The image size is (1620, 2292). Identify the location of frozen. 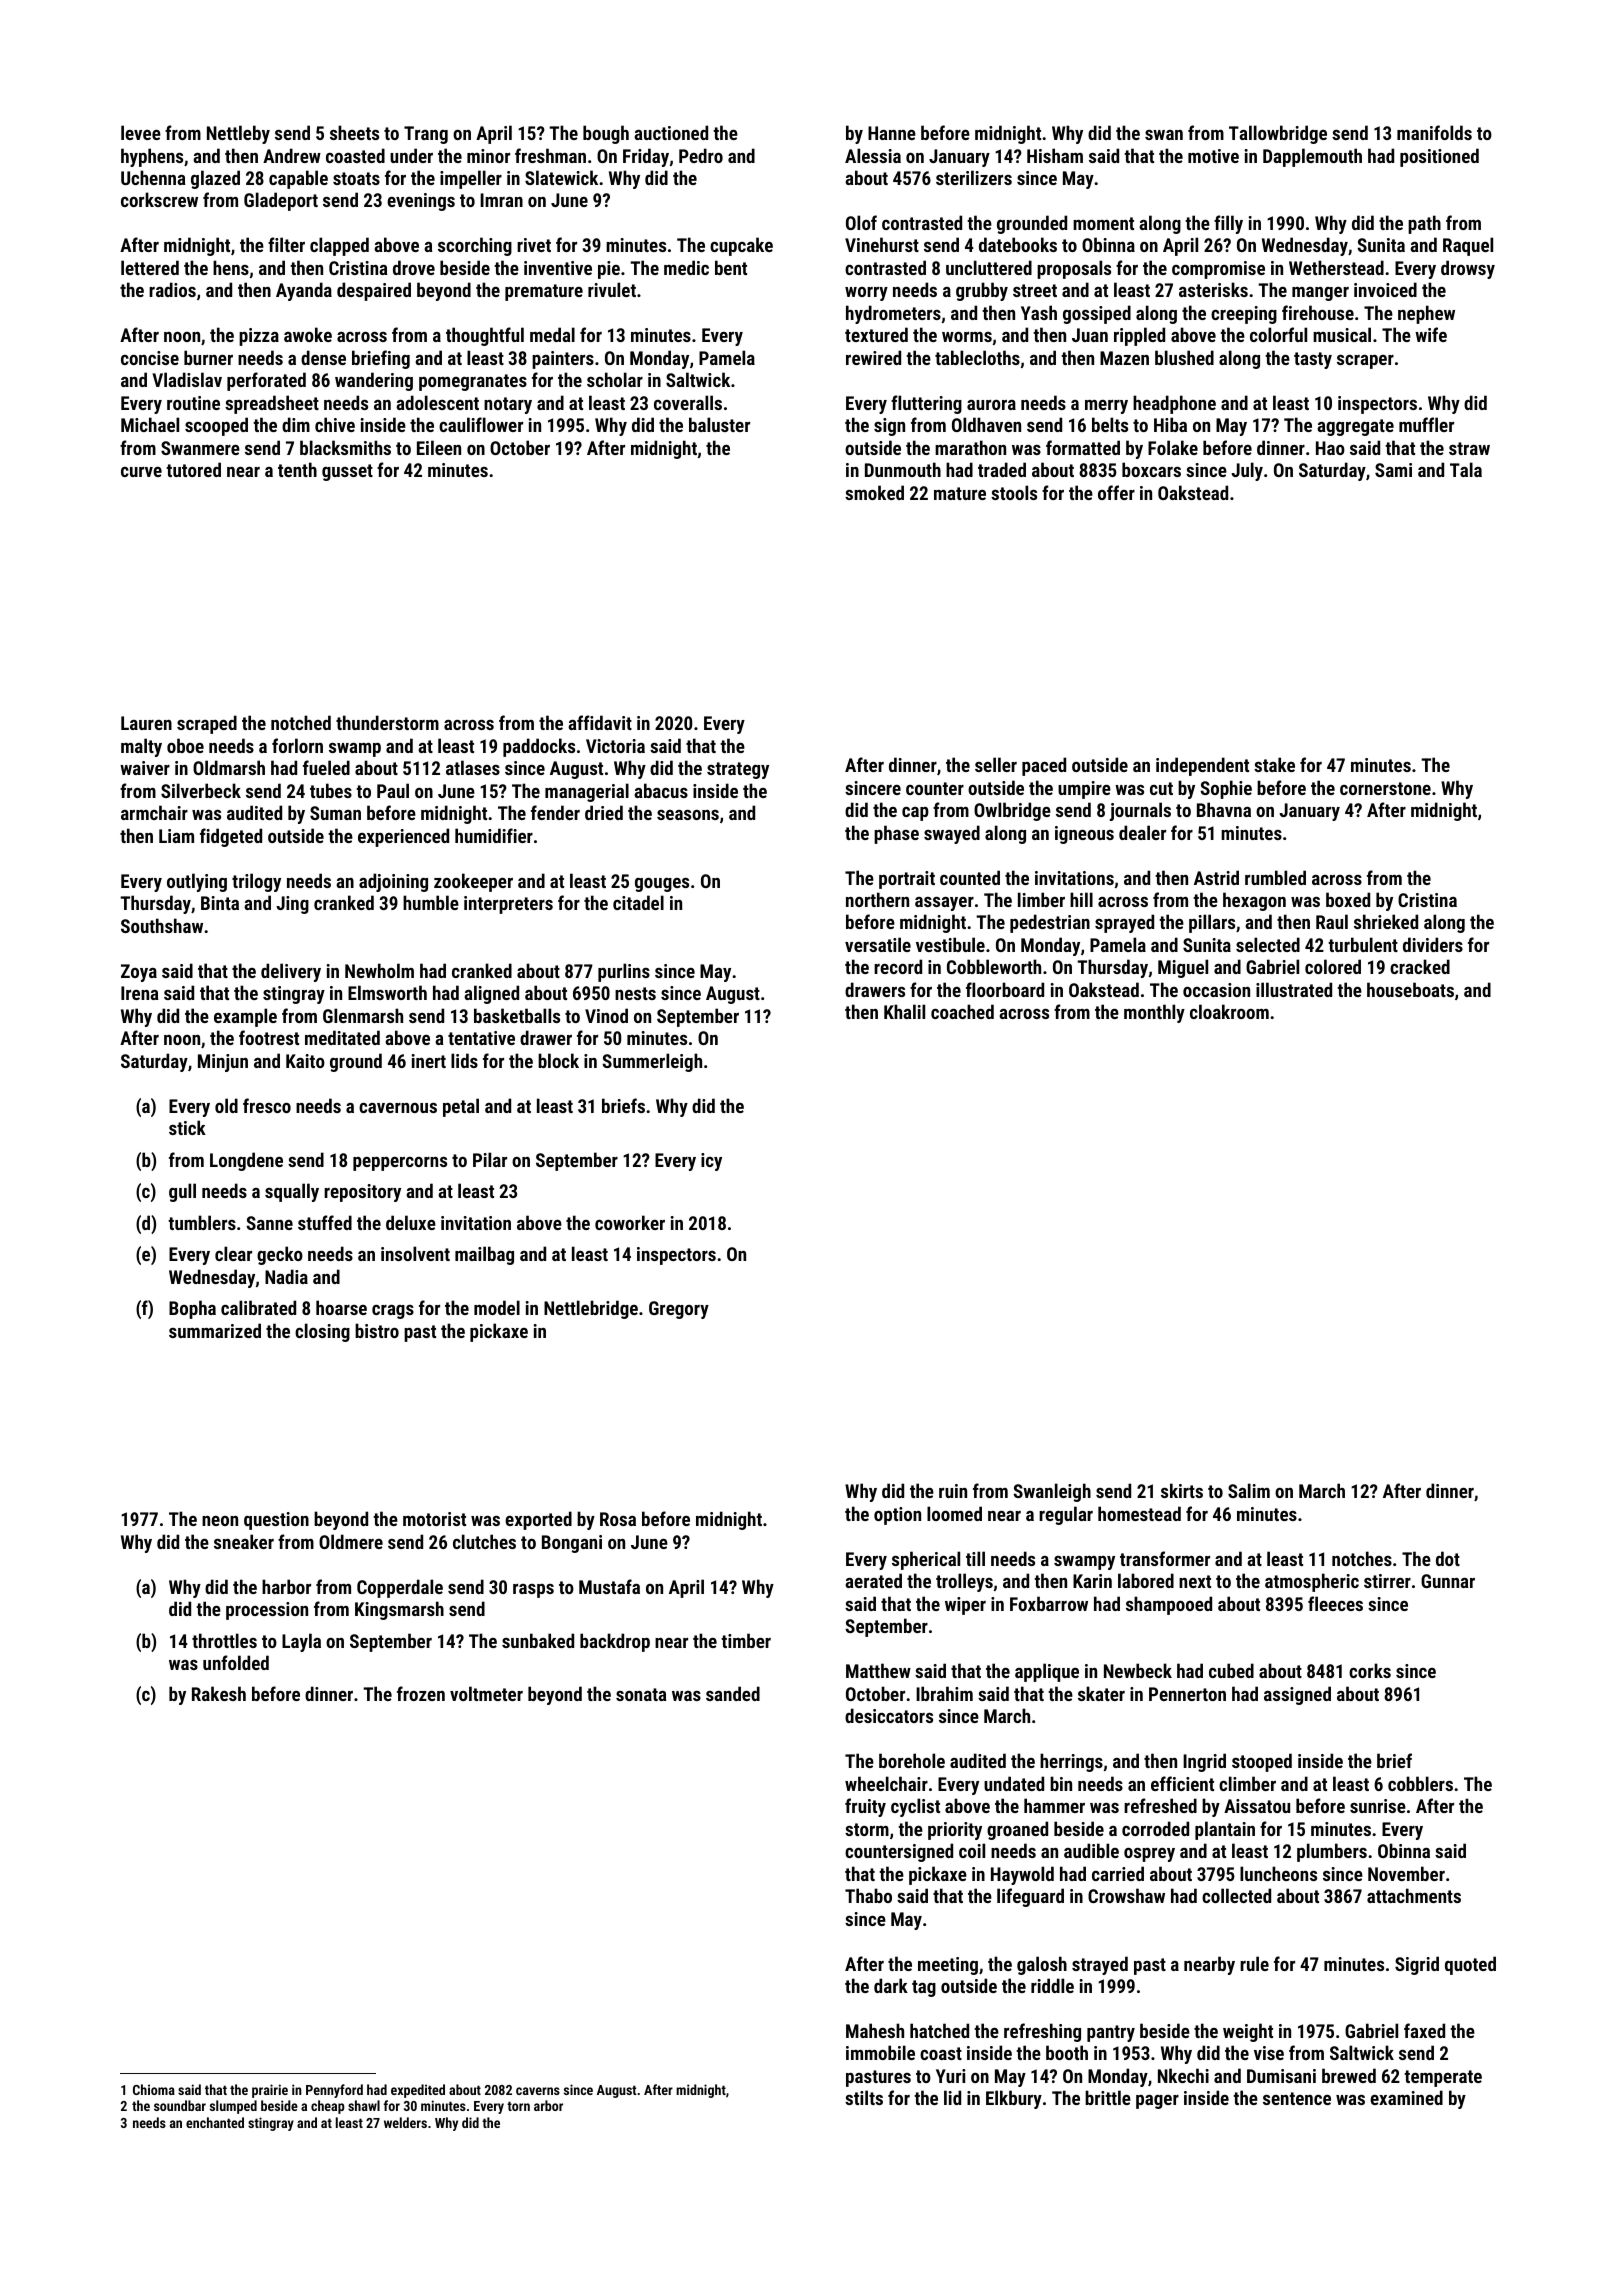
(421, 1693).
